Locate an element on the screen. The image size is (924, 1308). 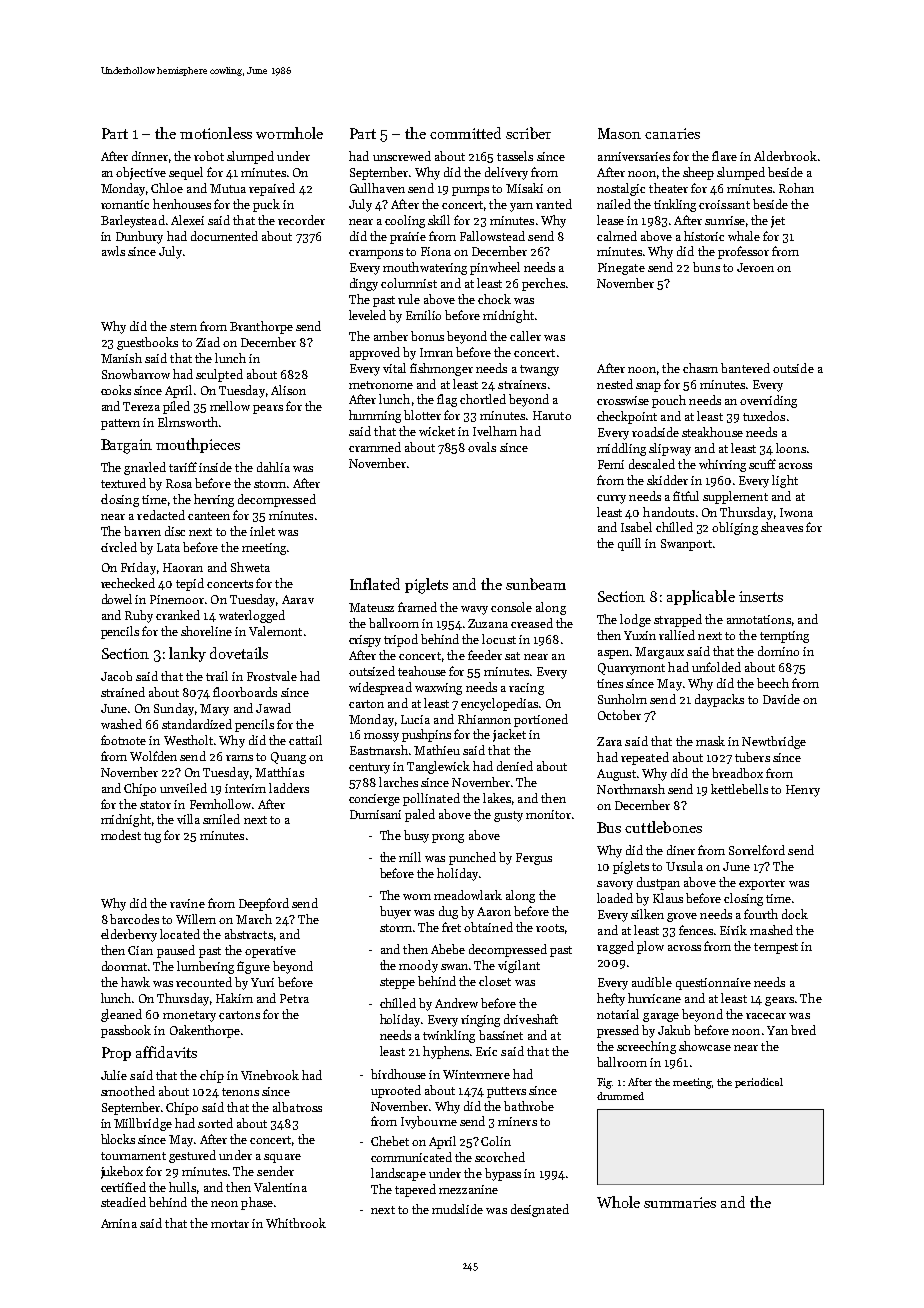
buns is located at coordinates (706, 267).
